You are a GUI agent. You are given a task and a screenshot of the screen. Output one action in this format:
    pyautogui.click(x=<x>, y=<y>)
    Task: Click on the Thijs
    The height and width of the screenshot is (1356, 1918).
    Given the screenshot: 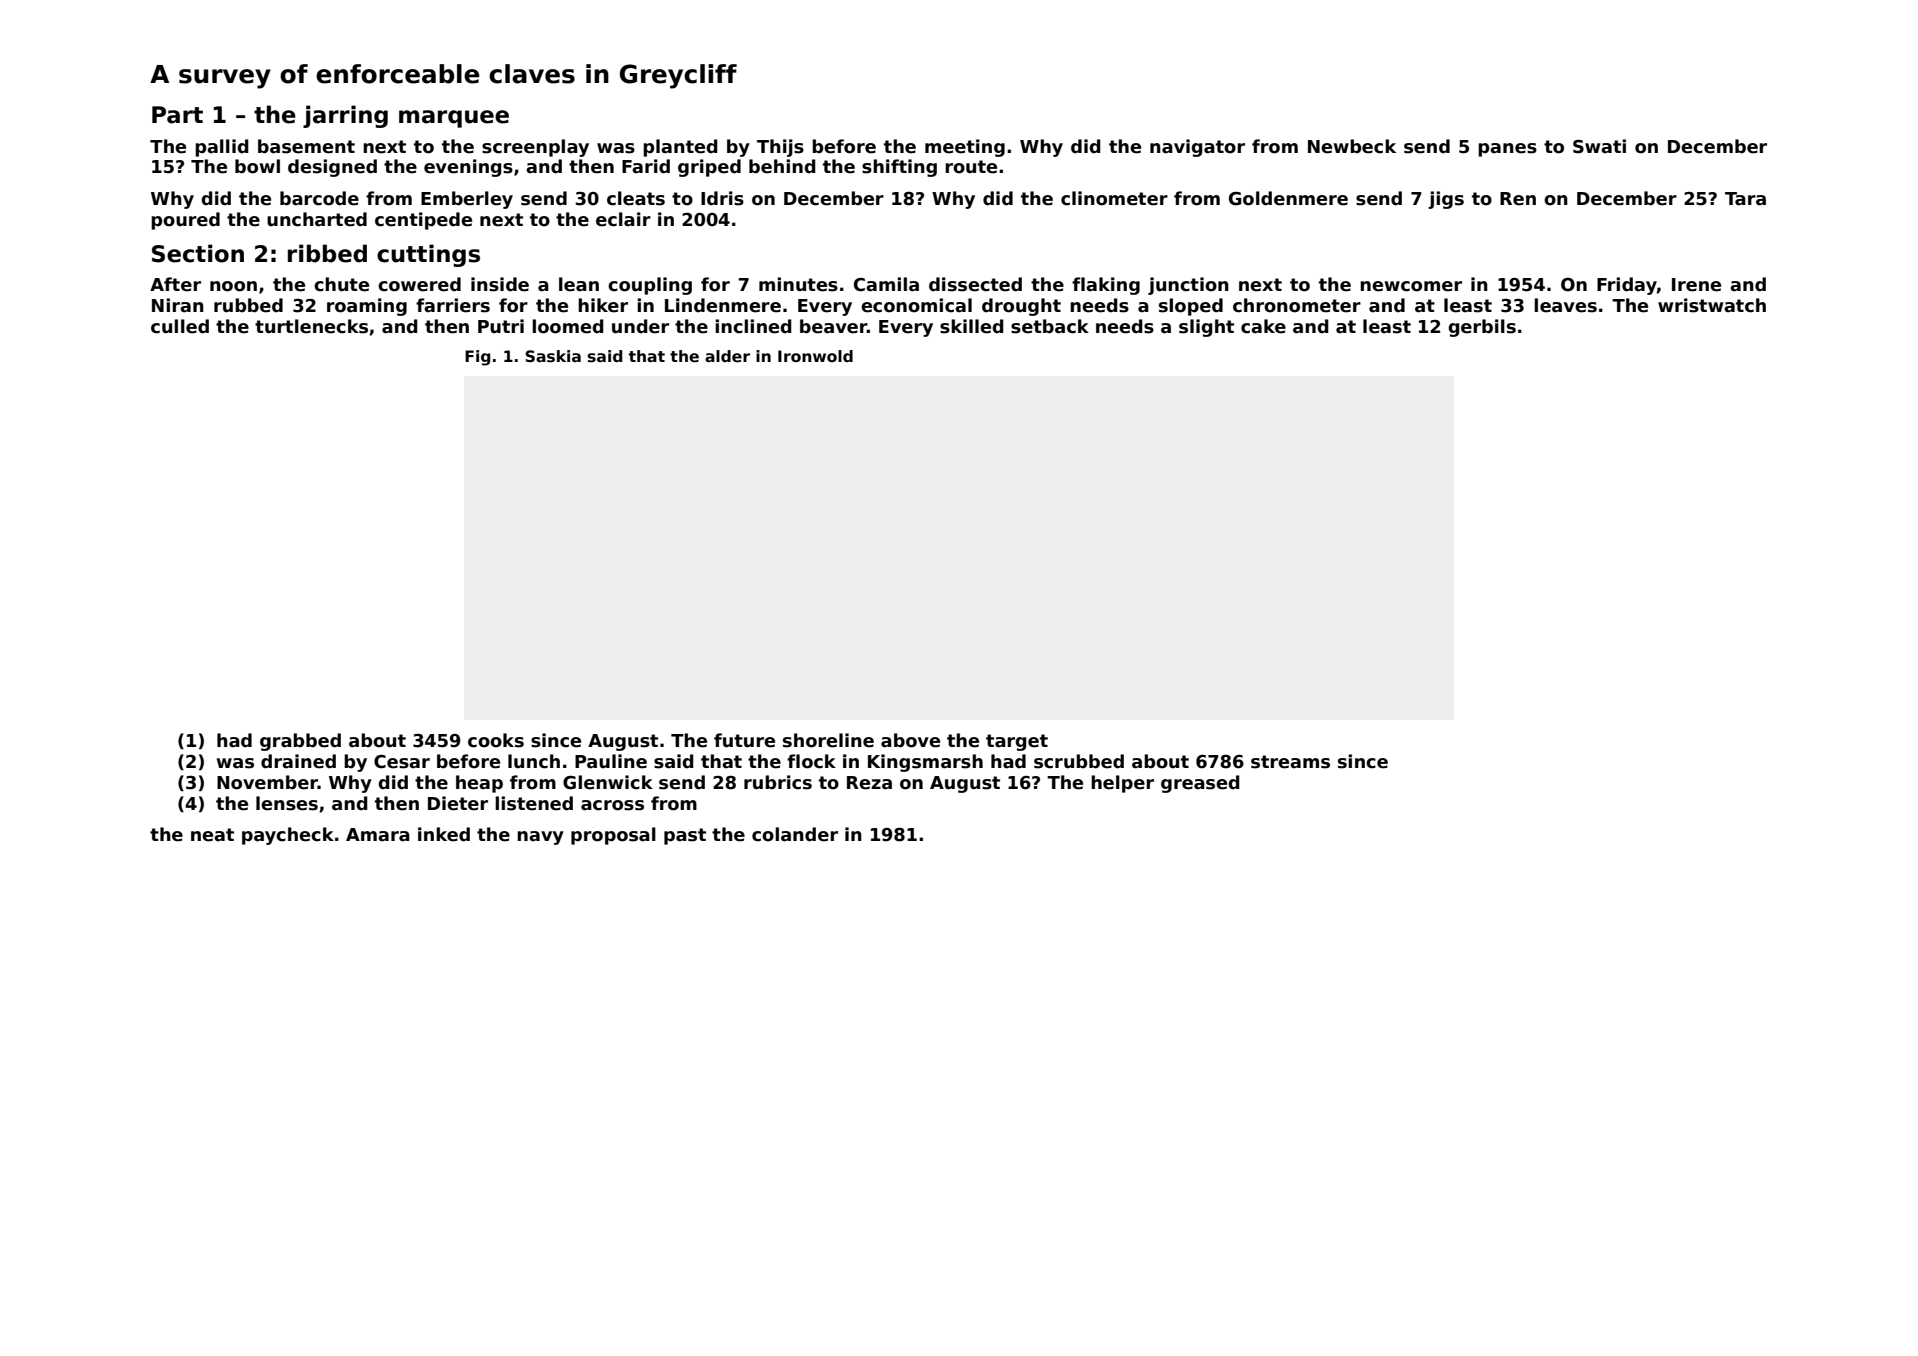 What is the action you would take?
    pyautogui.click(x=780, y=148)
